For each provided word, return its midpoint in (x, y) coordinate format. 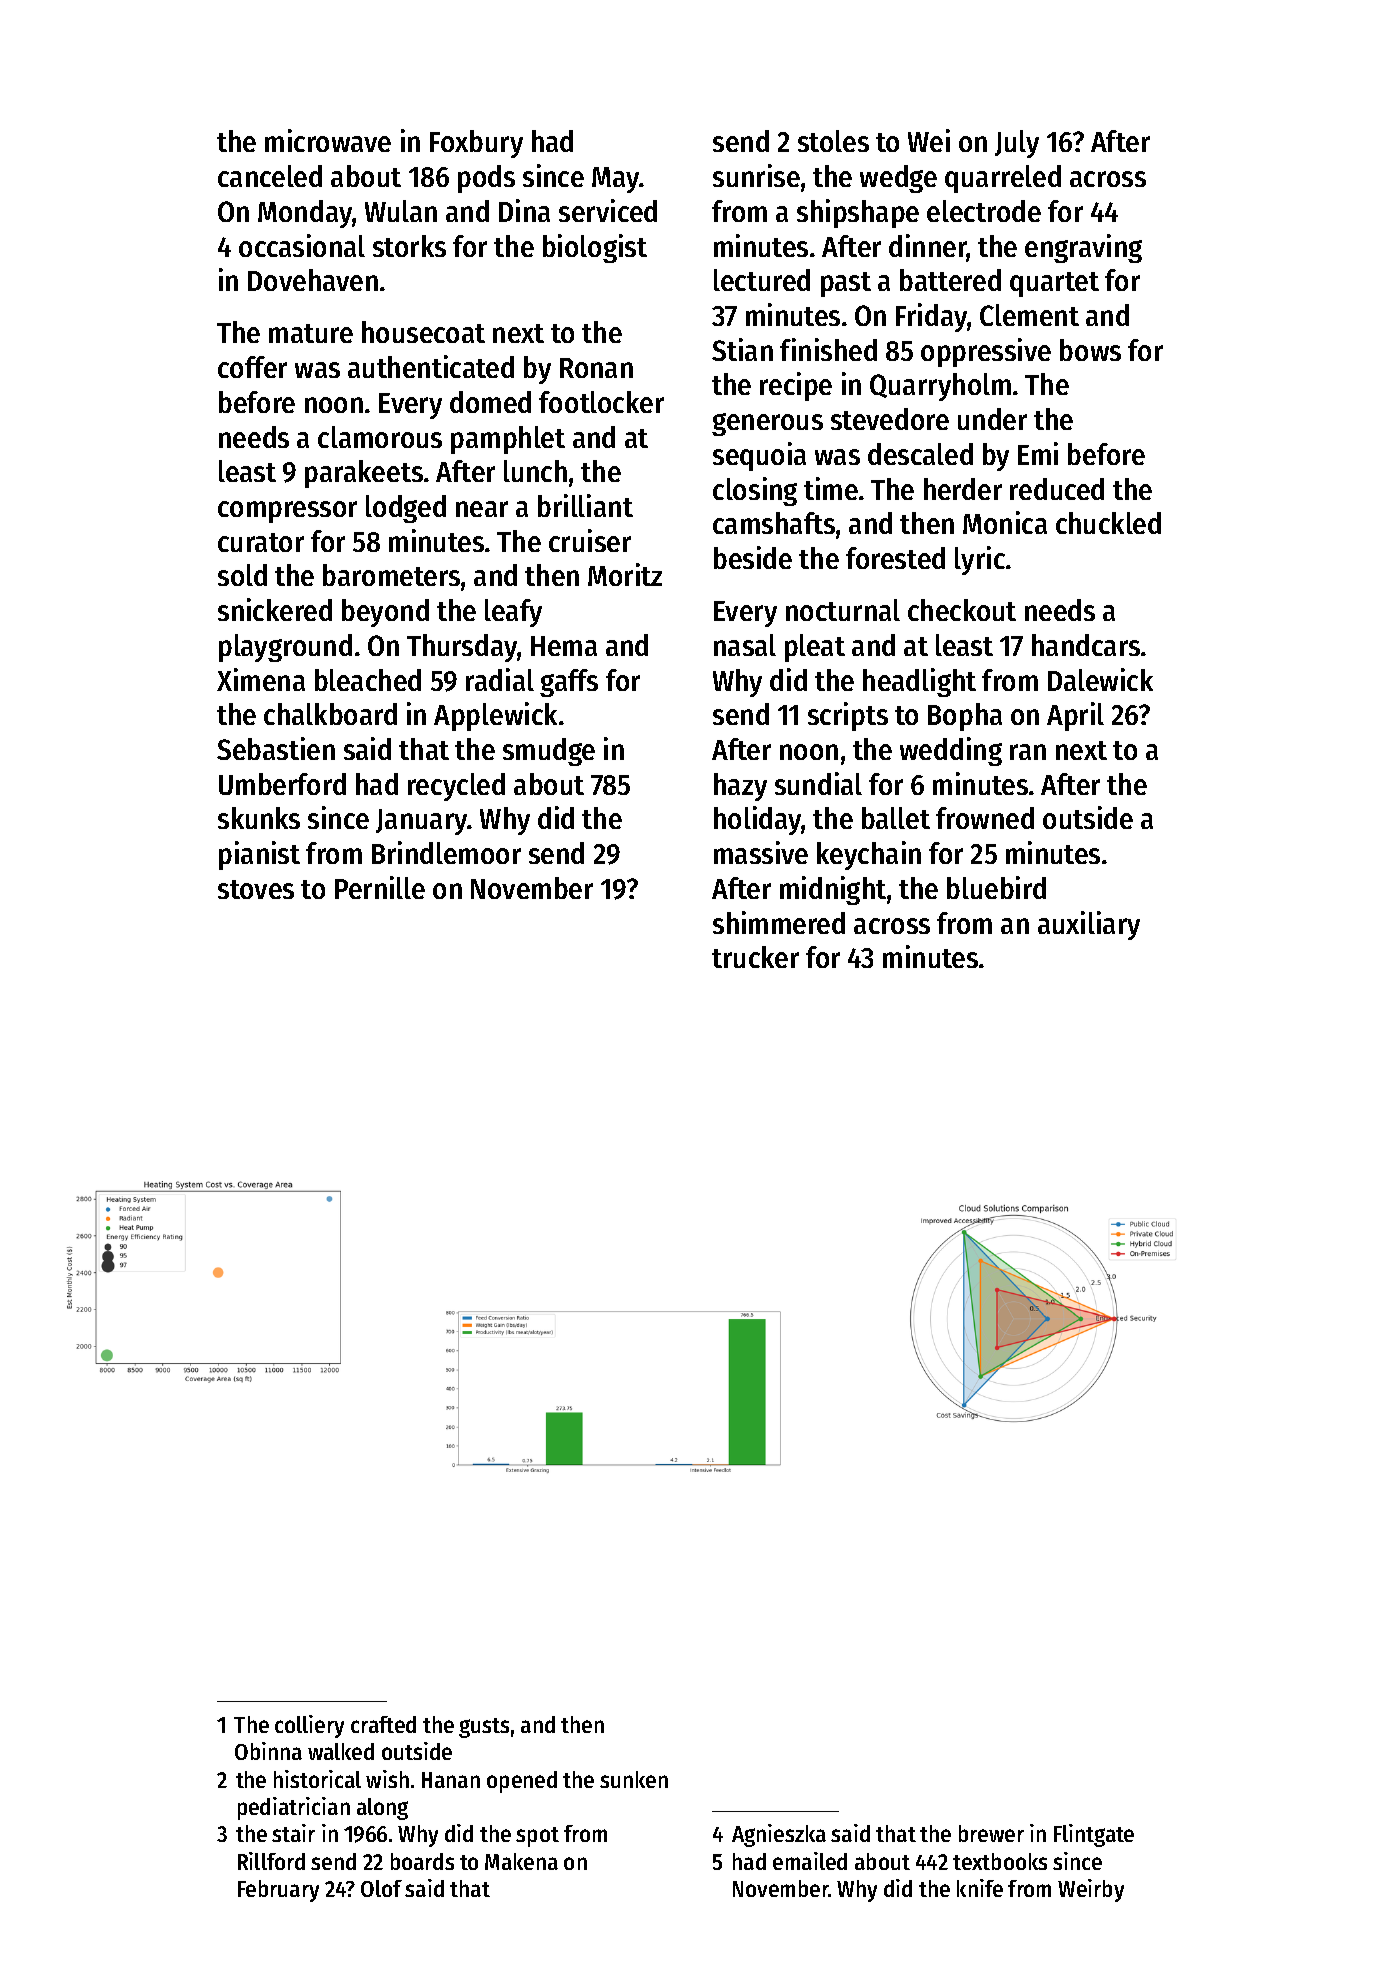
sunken (634, 1779)
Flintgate (1094, 1835)
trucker (755, 957)
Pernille (380, 887)
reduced (1057, 489)
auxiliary (1089, 925)
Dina (524, 210)
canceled (270, 176)
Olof (381, 1888)
